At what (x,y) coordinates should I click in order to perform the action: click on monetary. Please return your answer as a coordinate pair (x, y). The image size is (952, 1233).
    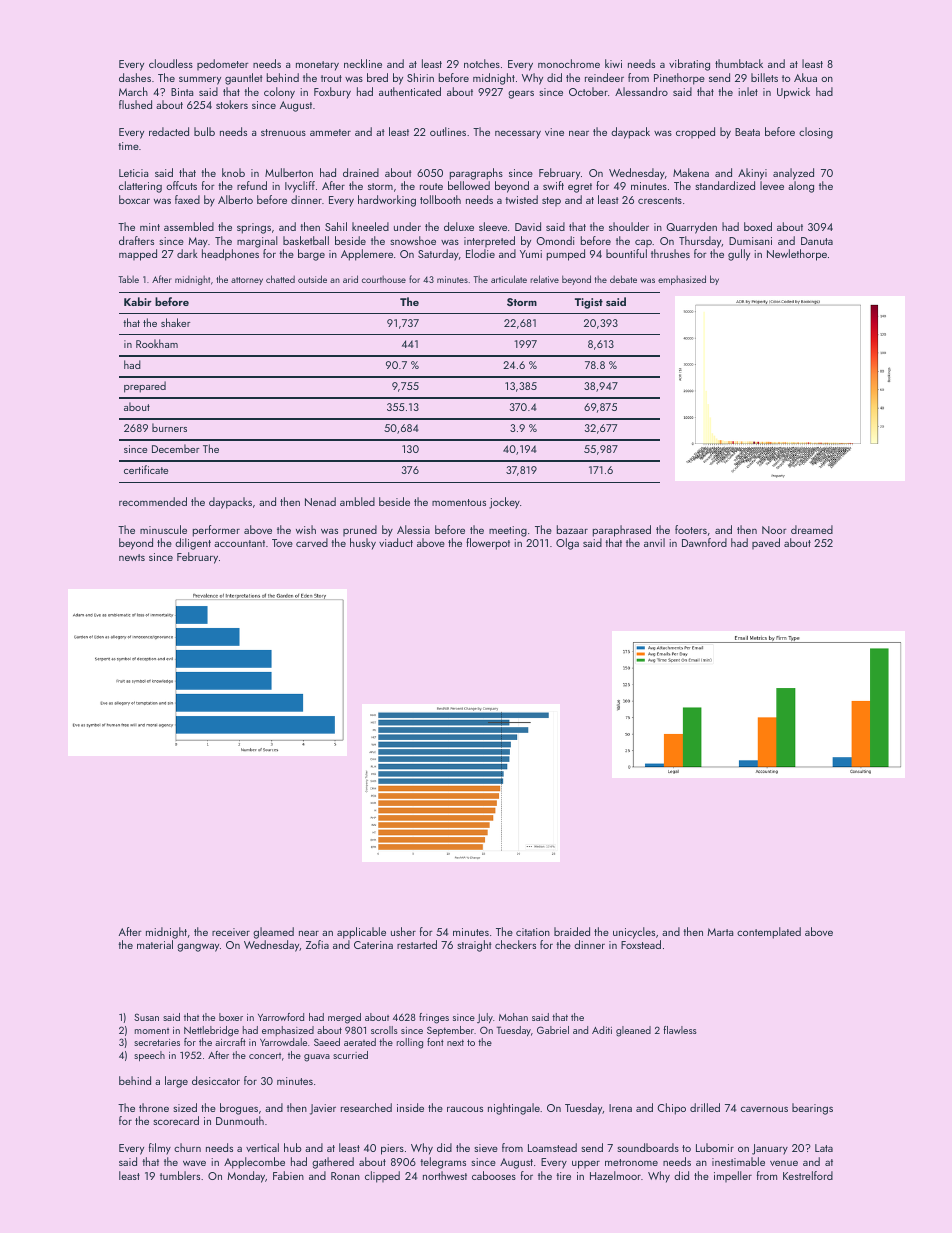
    Looking at the image, I should click on (317, 66).
